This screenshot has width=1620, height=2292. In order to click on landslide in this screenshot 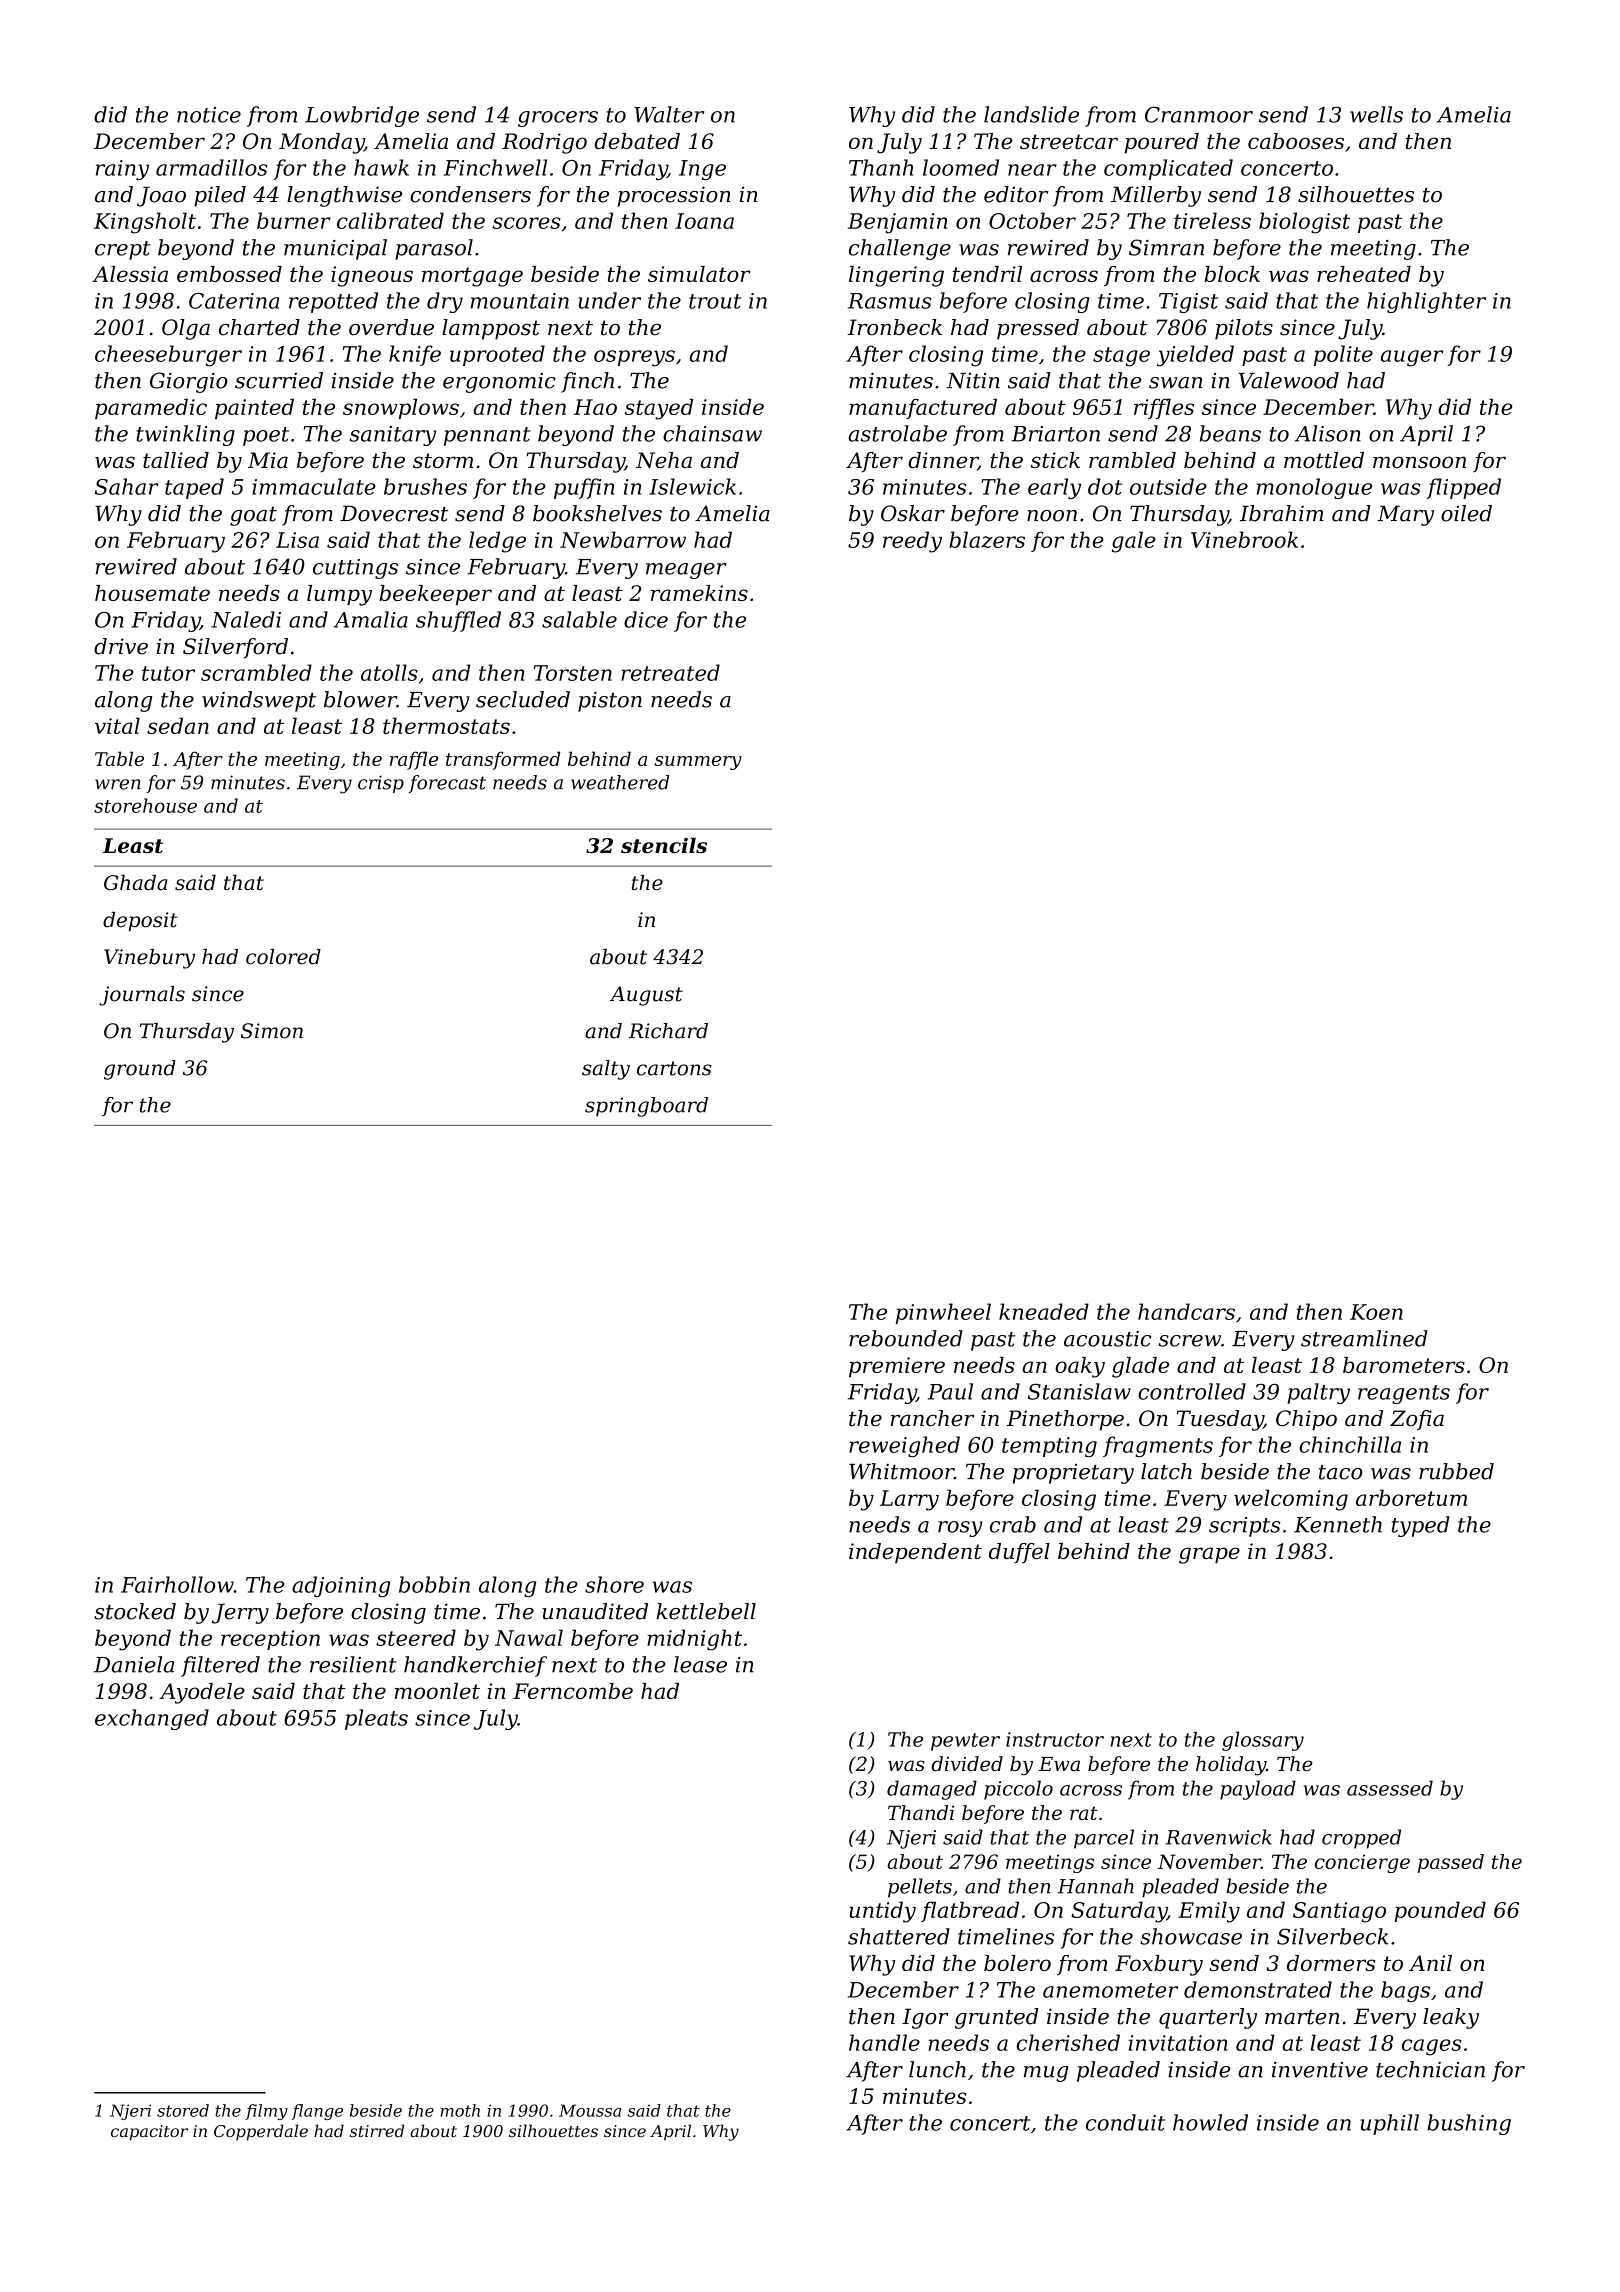, I will do `click(1031, 114)`.
